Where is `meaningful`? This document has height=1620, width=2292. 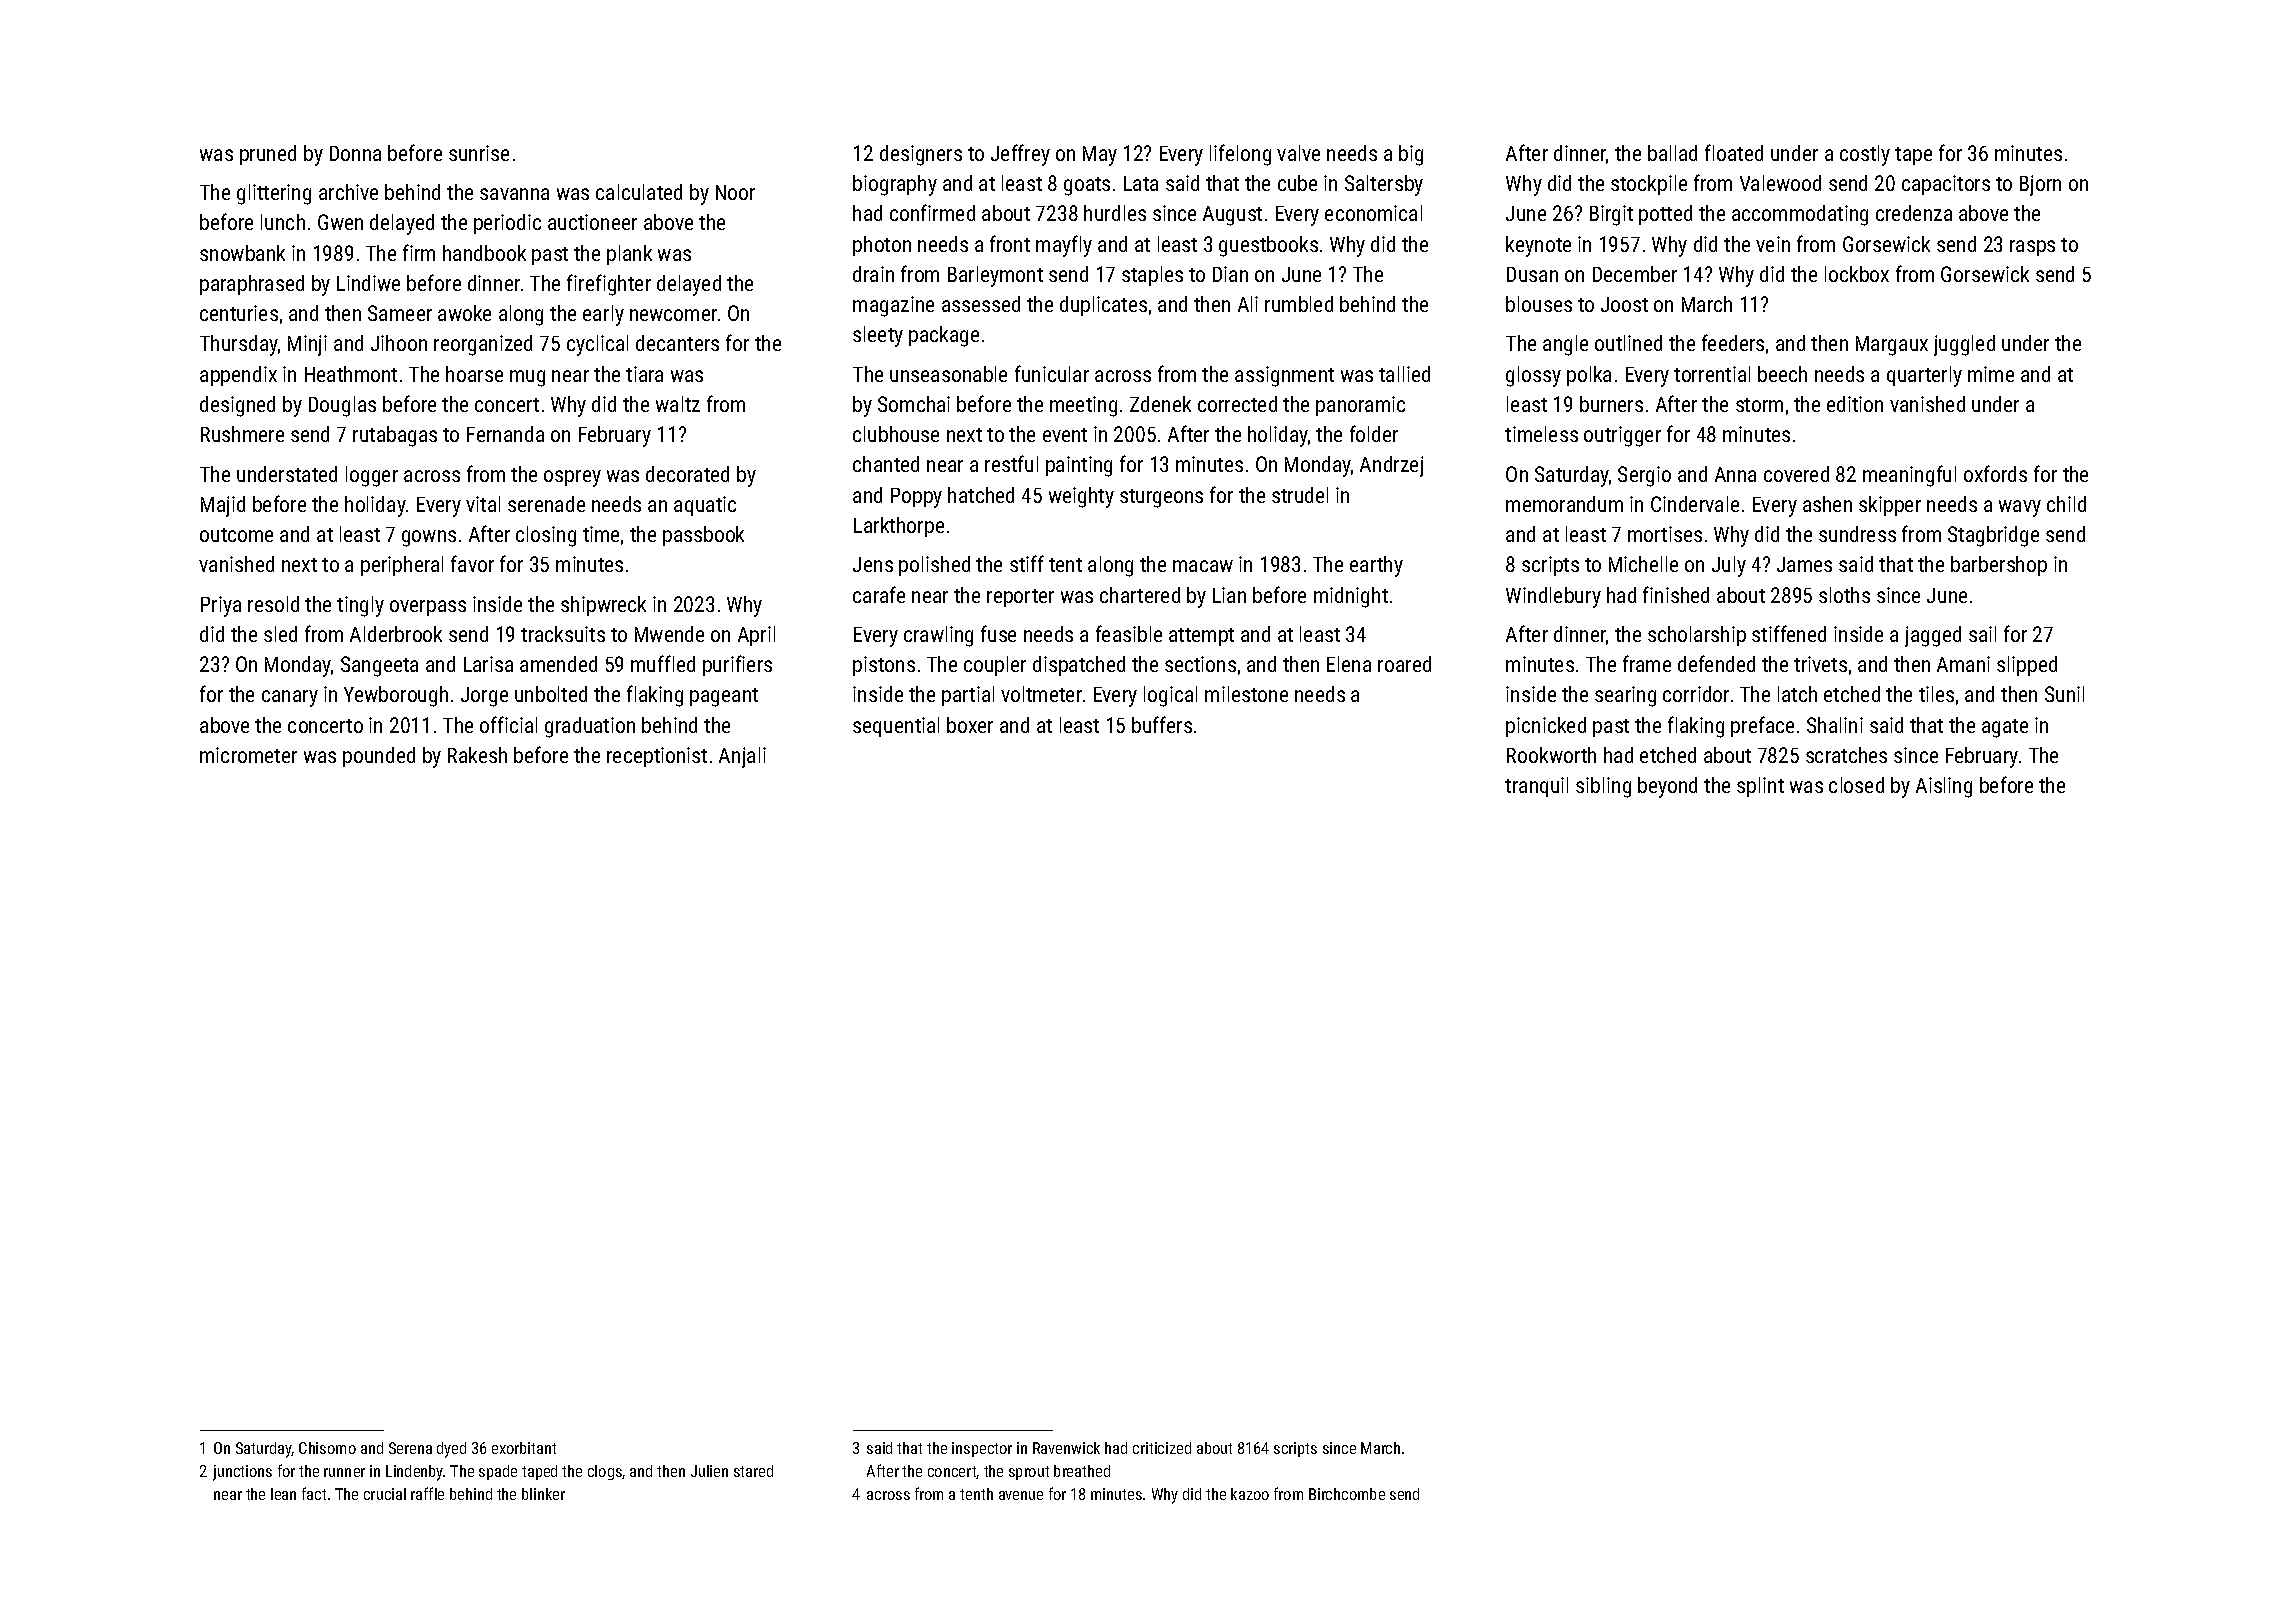
meaningful is located at coordinates (1909, 476).
